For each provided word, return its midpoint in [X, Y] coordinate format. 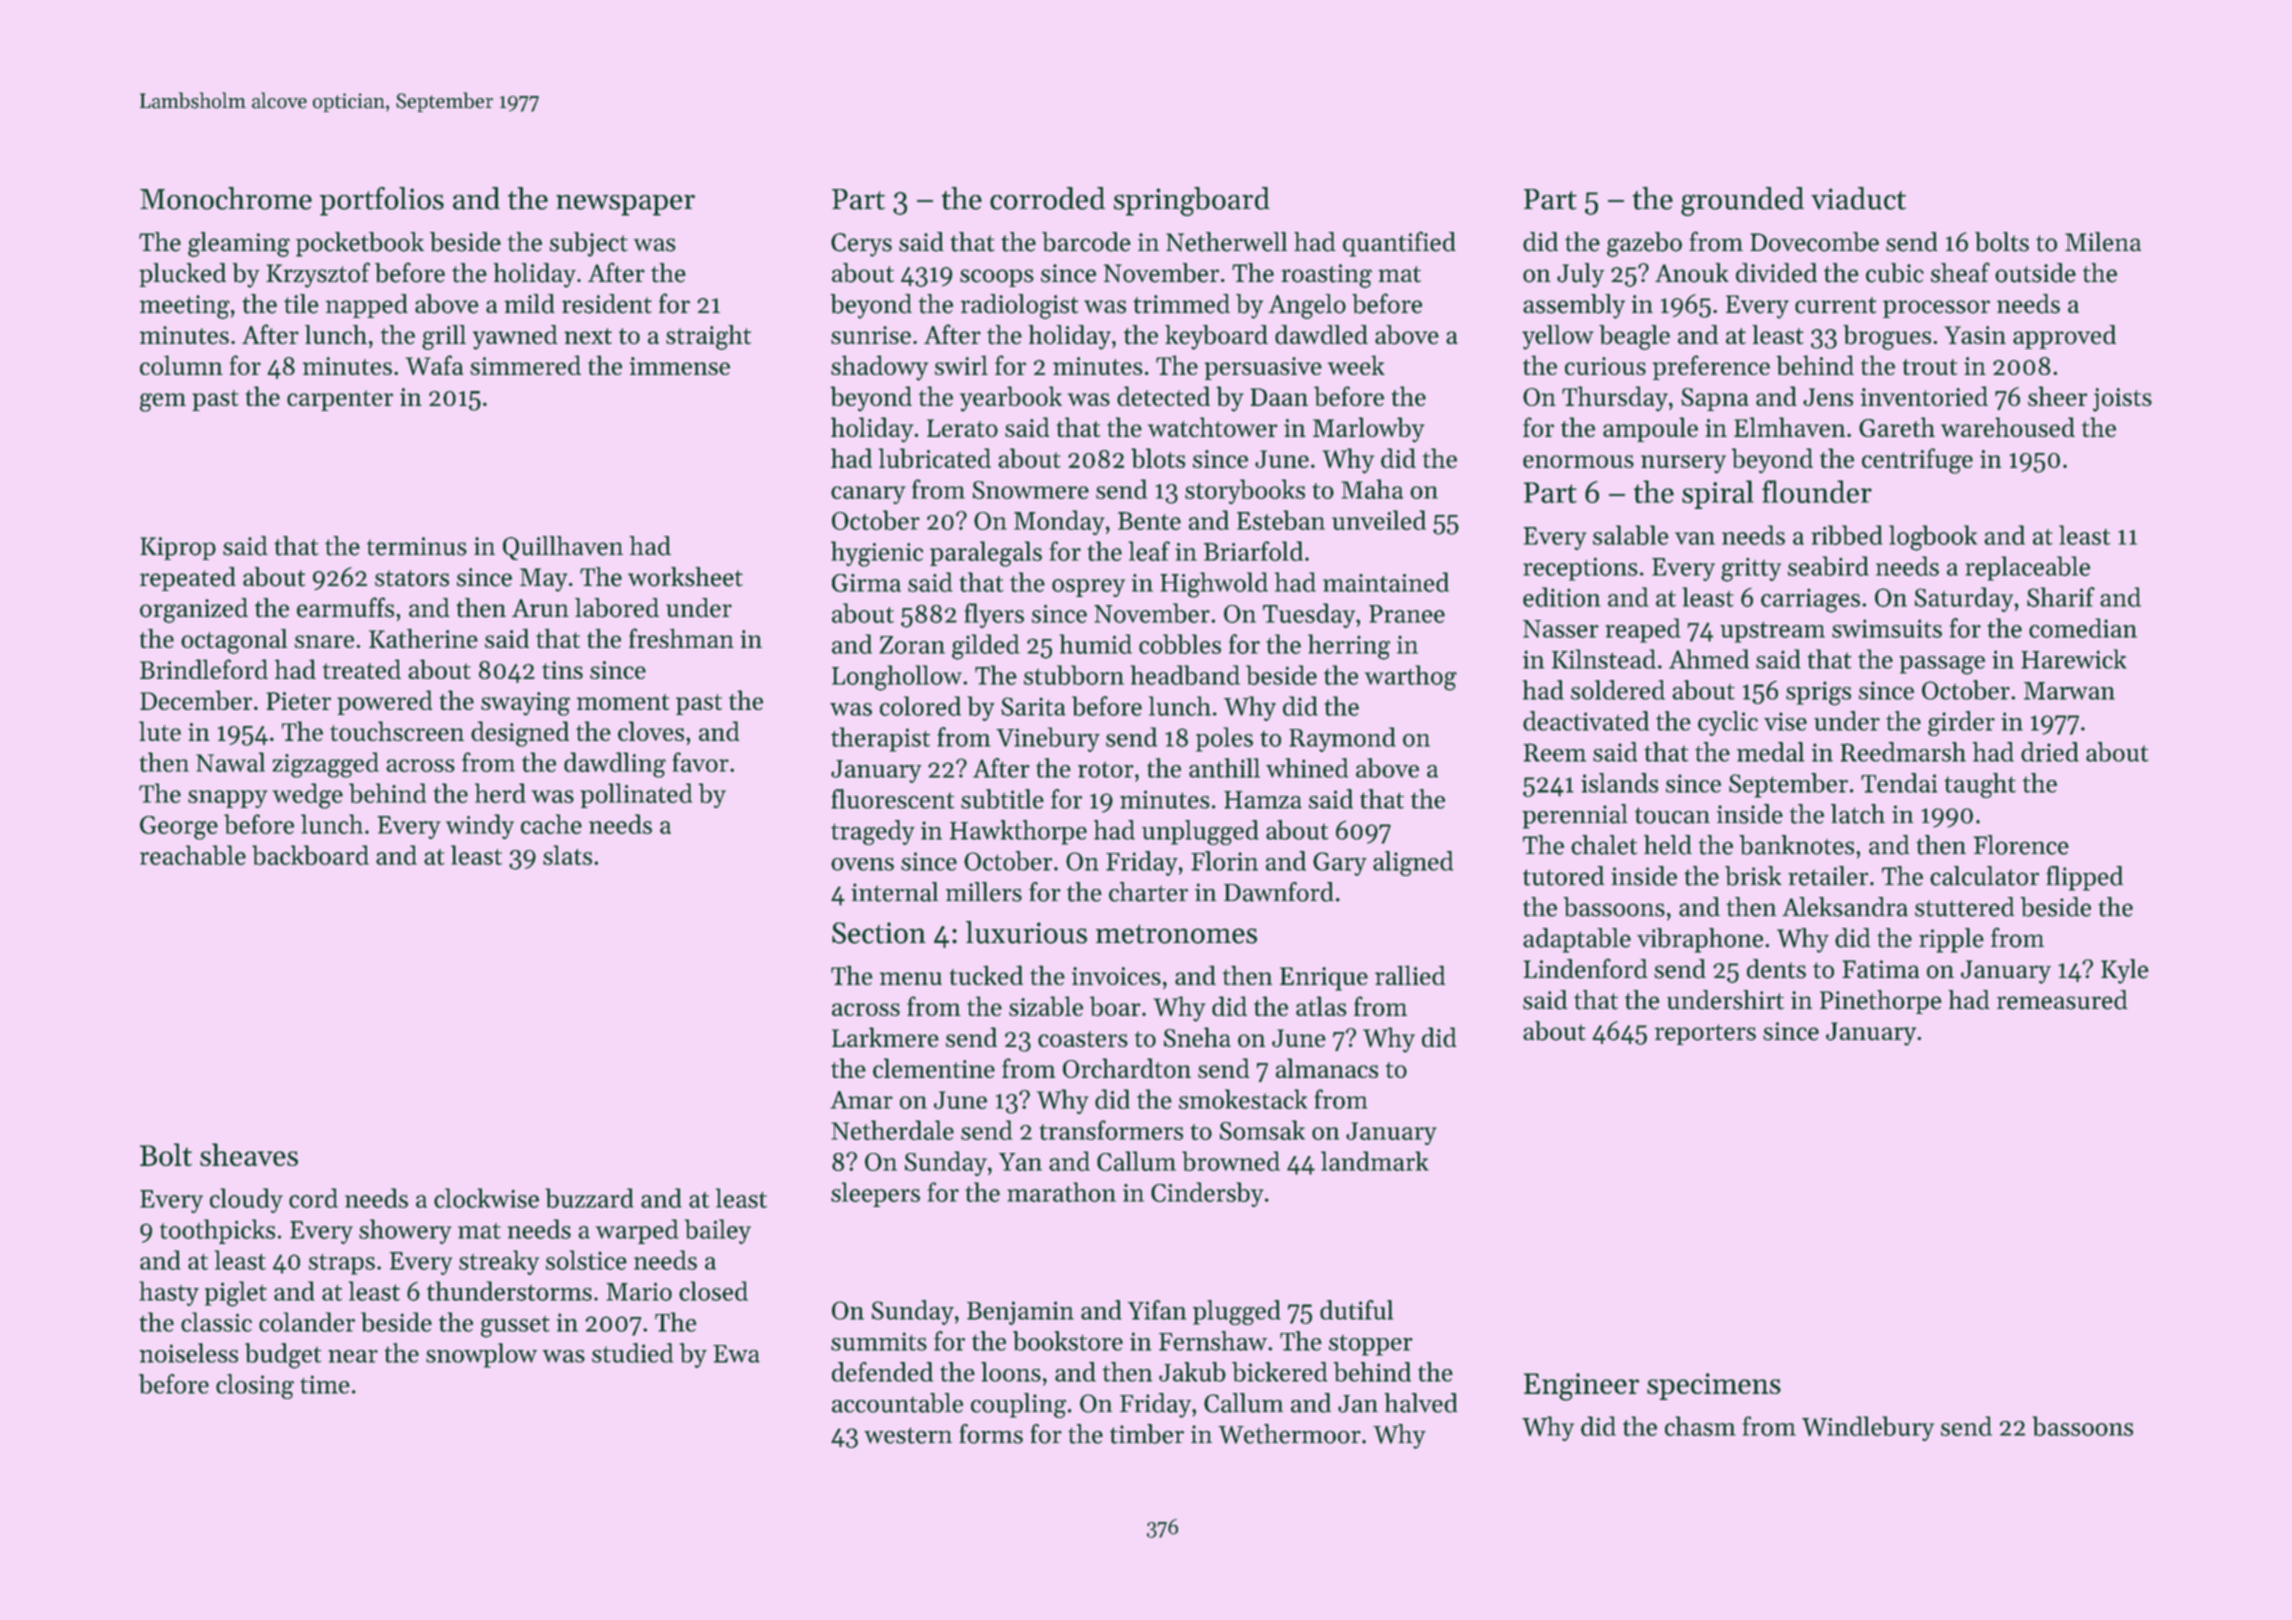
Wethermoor [1289, 1434]
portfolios [382, 201]
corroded [1047, 198]
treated [362, 669]
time [325, 1384]
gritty [1751, 569]
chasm [1700, 1426]
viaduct [1858, 198]
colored [920, 706]
